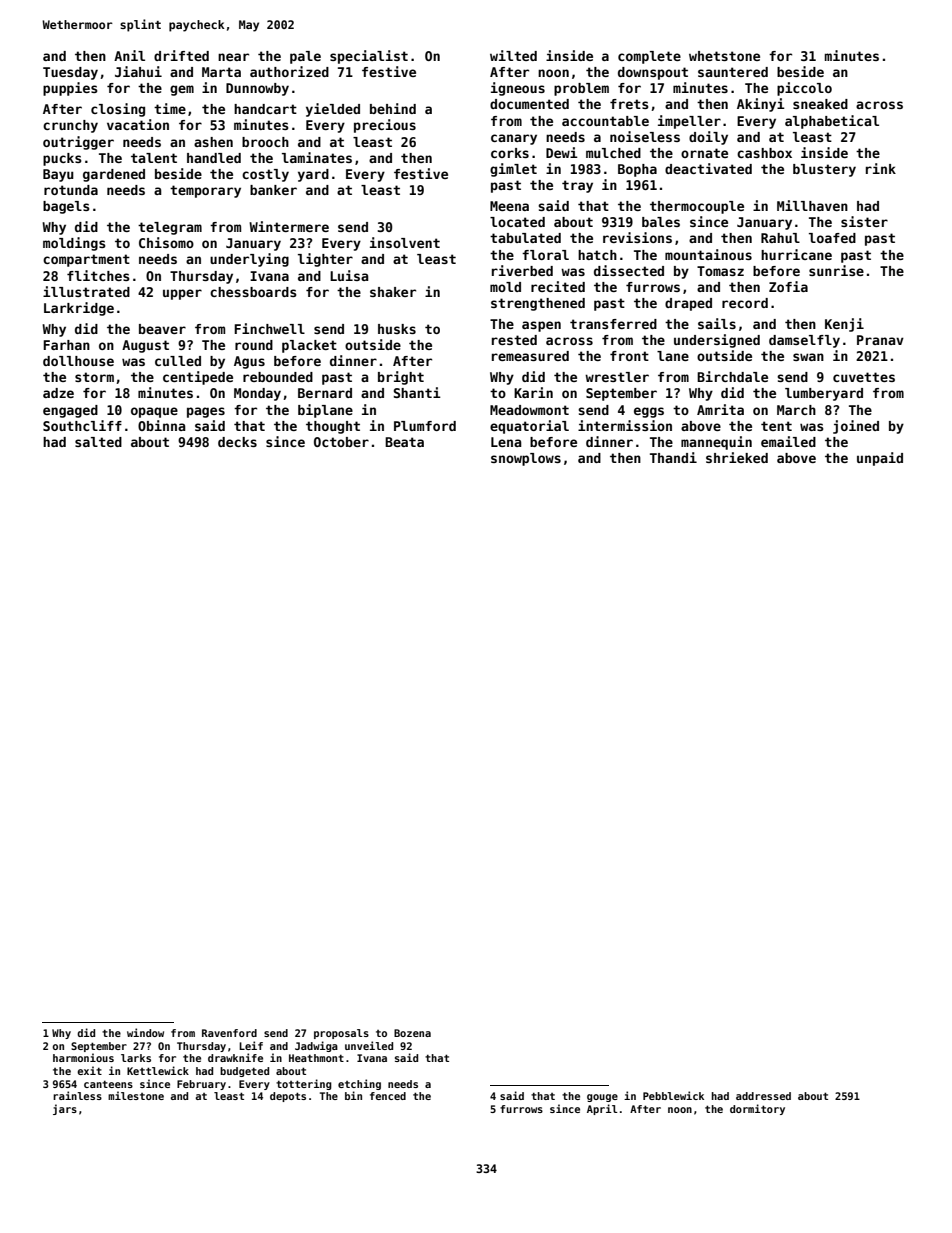  What do you see at coordinates (70, 73) in the document?
I see `Tuesday` at bounding box center [70, 73].
